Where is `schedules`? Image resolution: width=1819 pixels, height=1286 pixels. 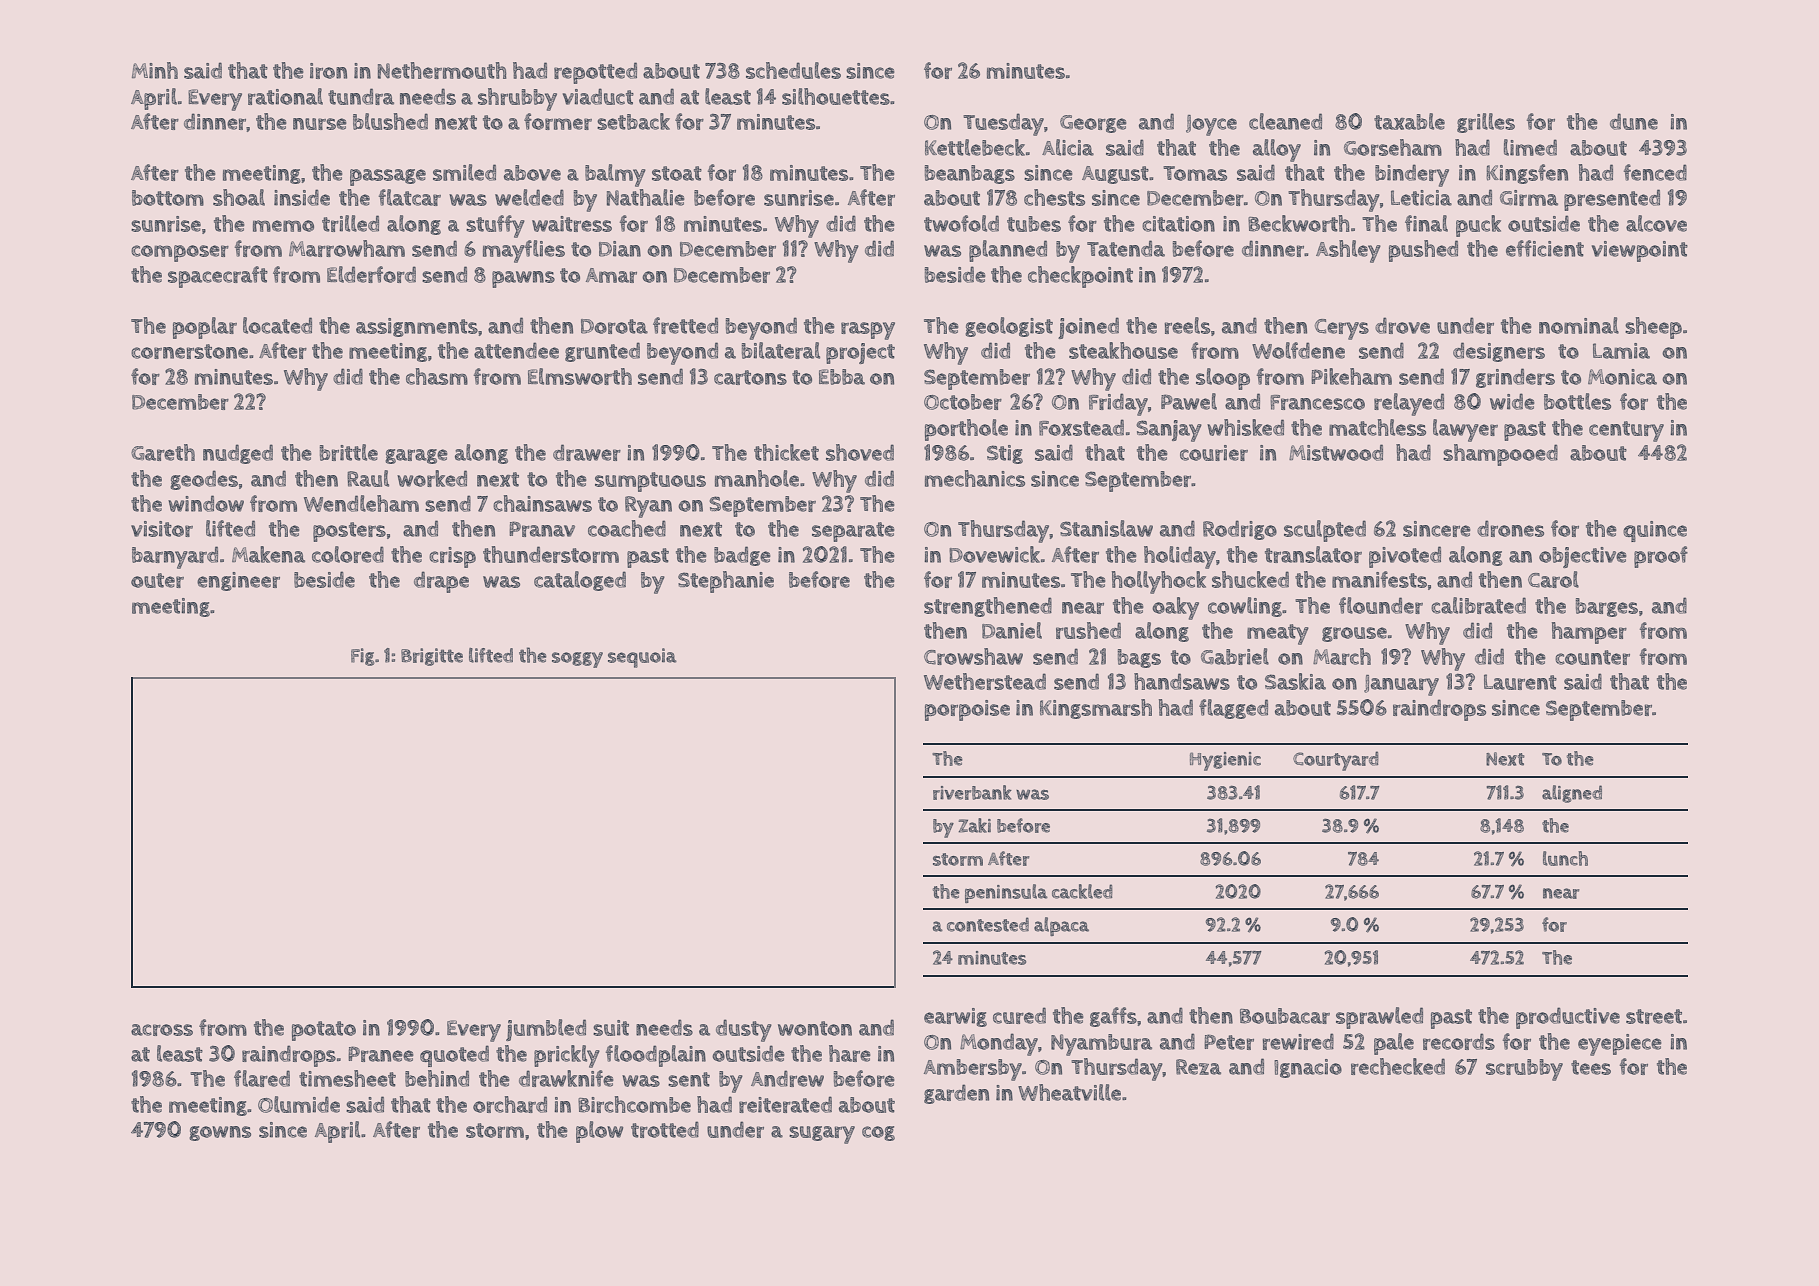
schedules is located at coordinates (793, 70).
